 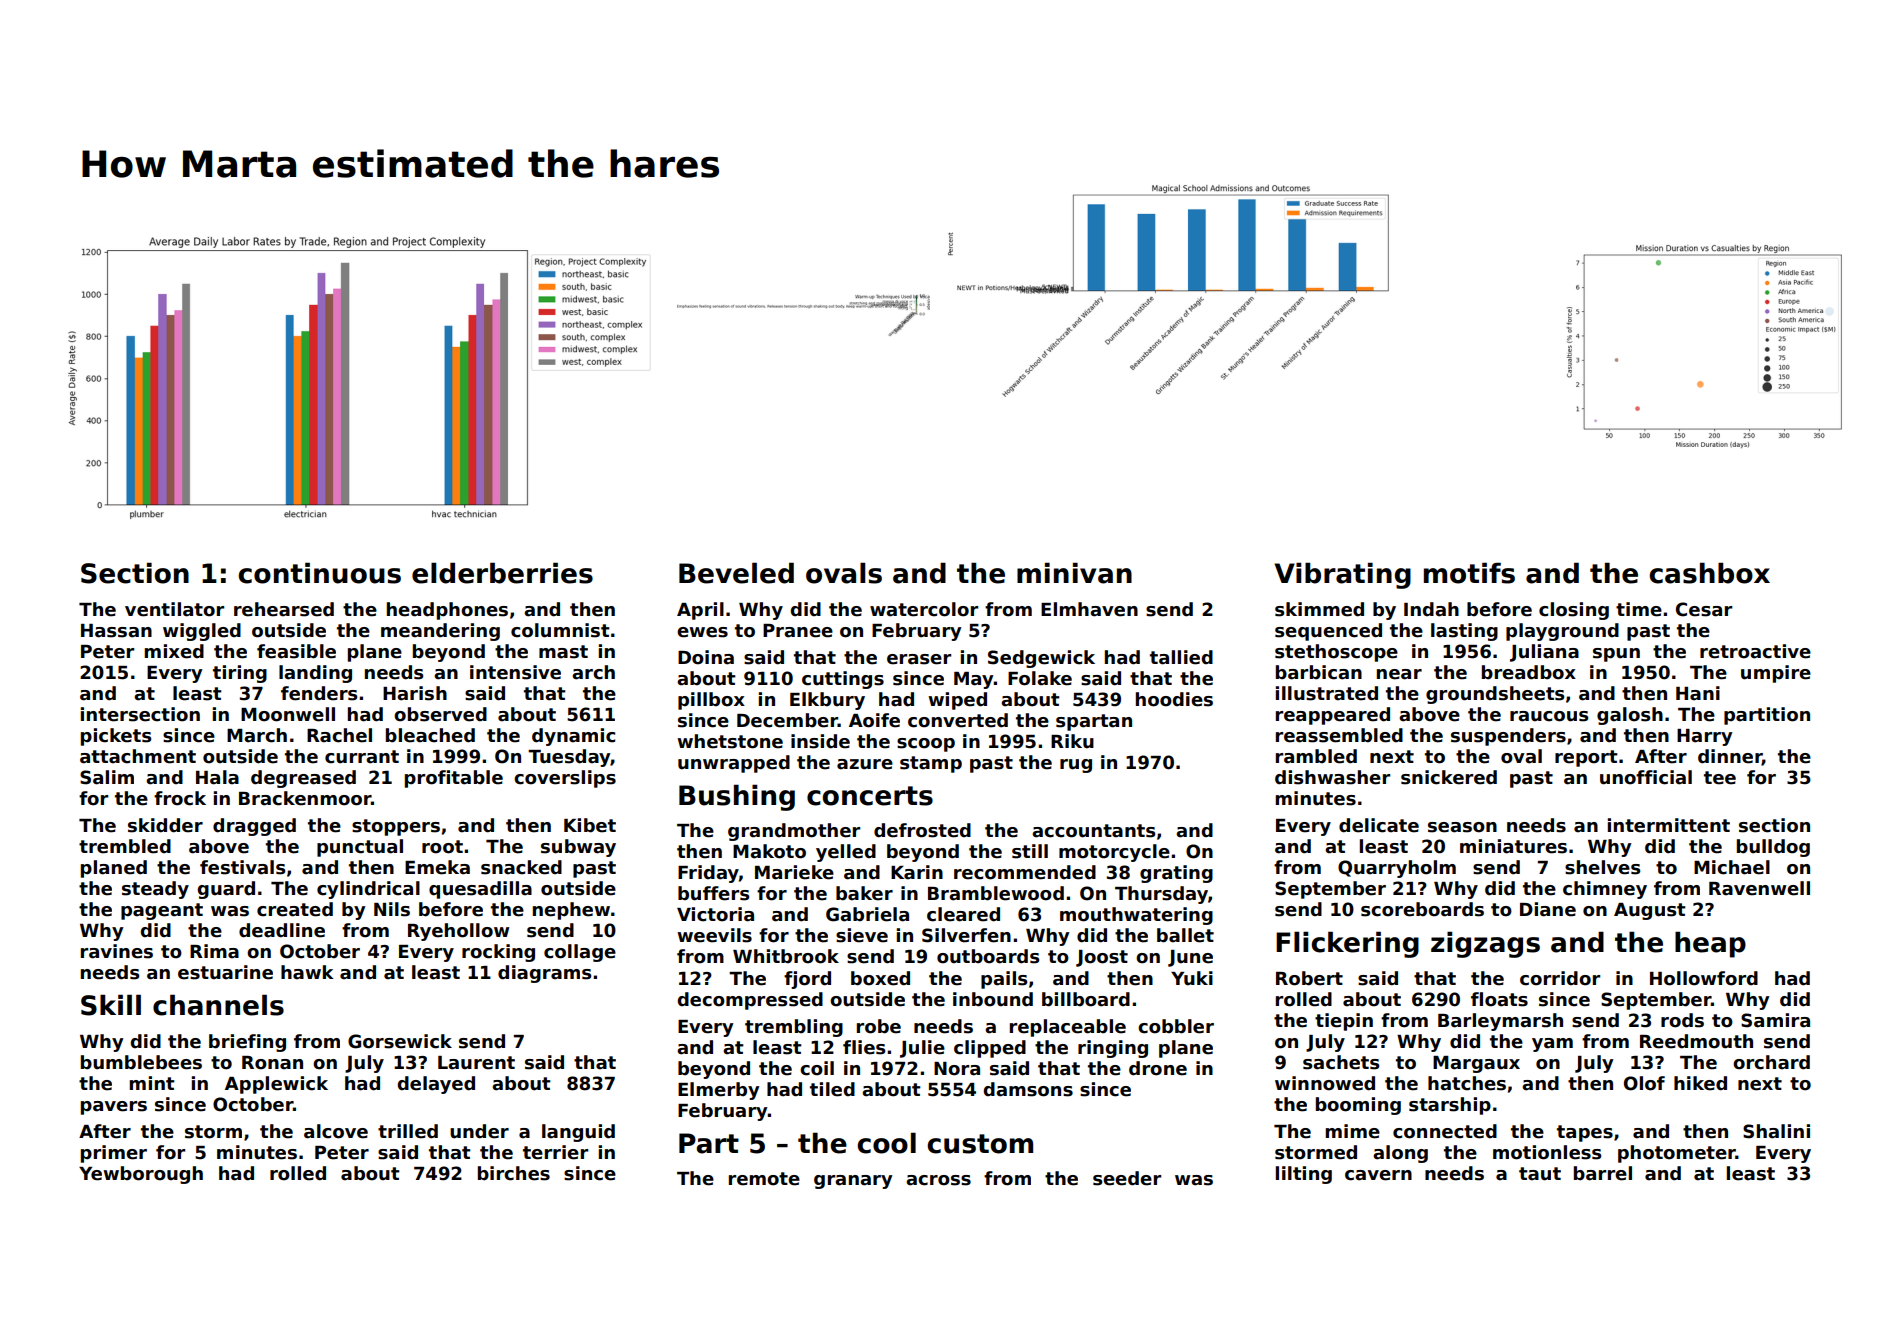 I want to click on nephew, so click(x=571, y=911).
